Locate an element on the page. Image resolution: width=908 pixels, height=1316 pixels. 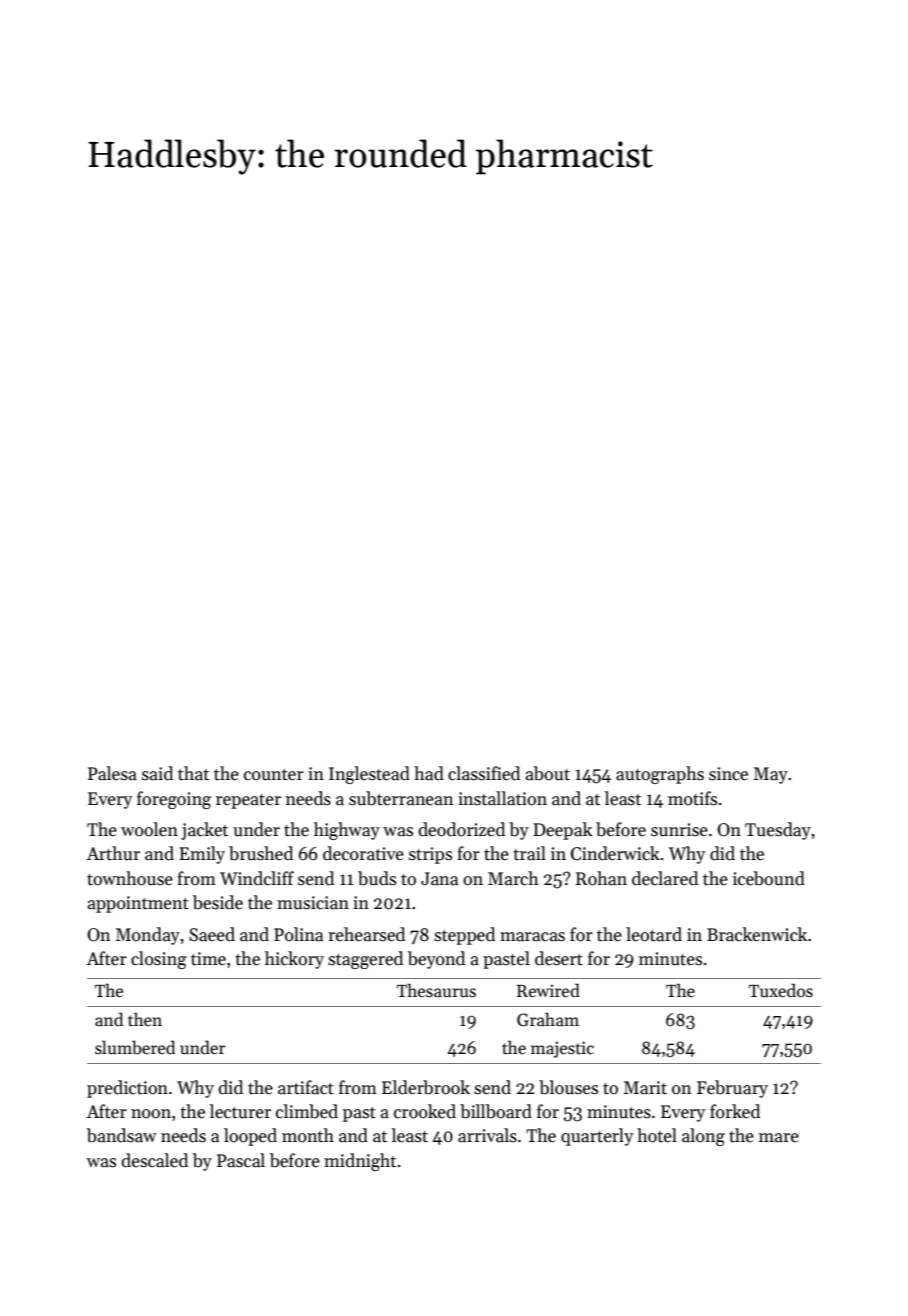
strips is located at coordinates (430, 855).
